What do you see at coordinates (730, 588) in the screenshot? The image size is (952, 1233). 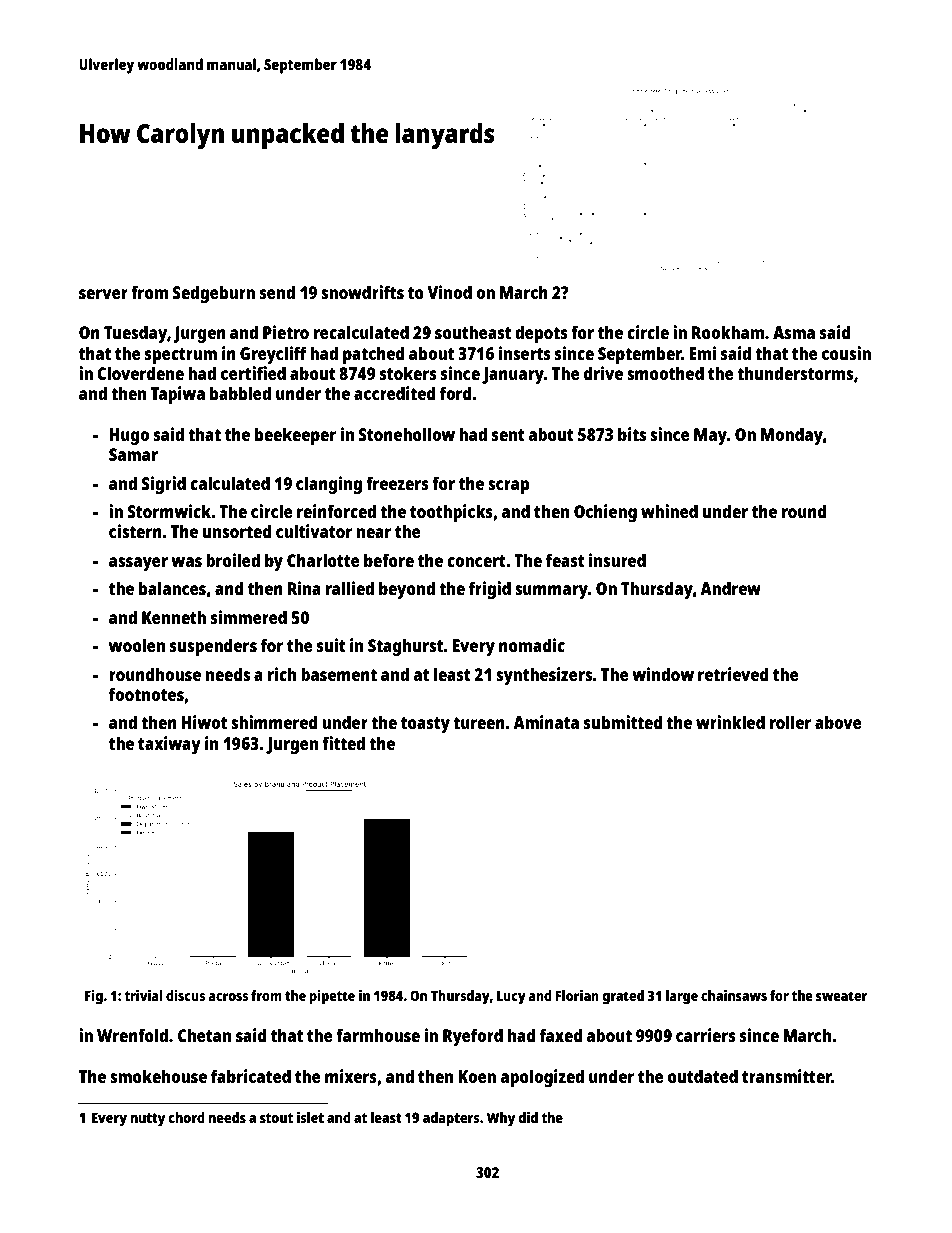 I see `Andrew` at bounding box center [730, 588].
